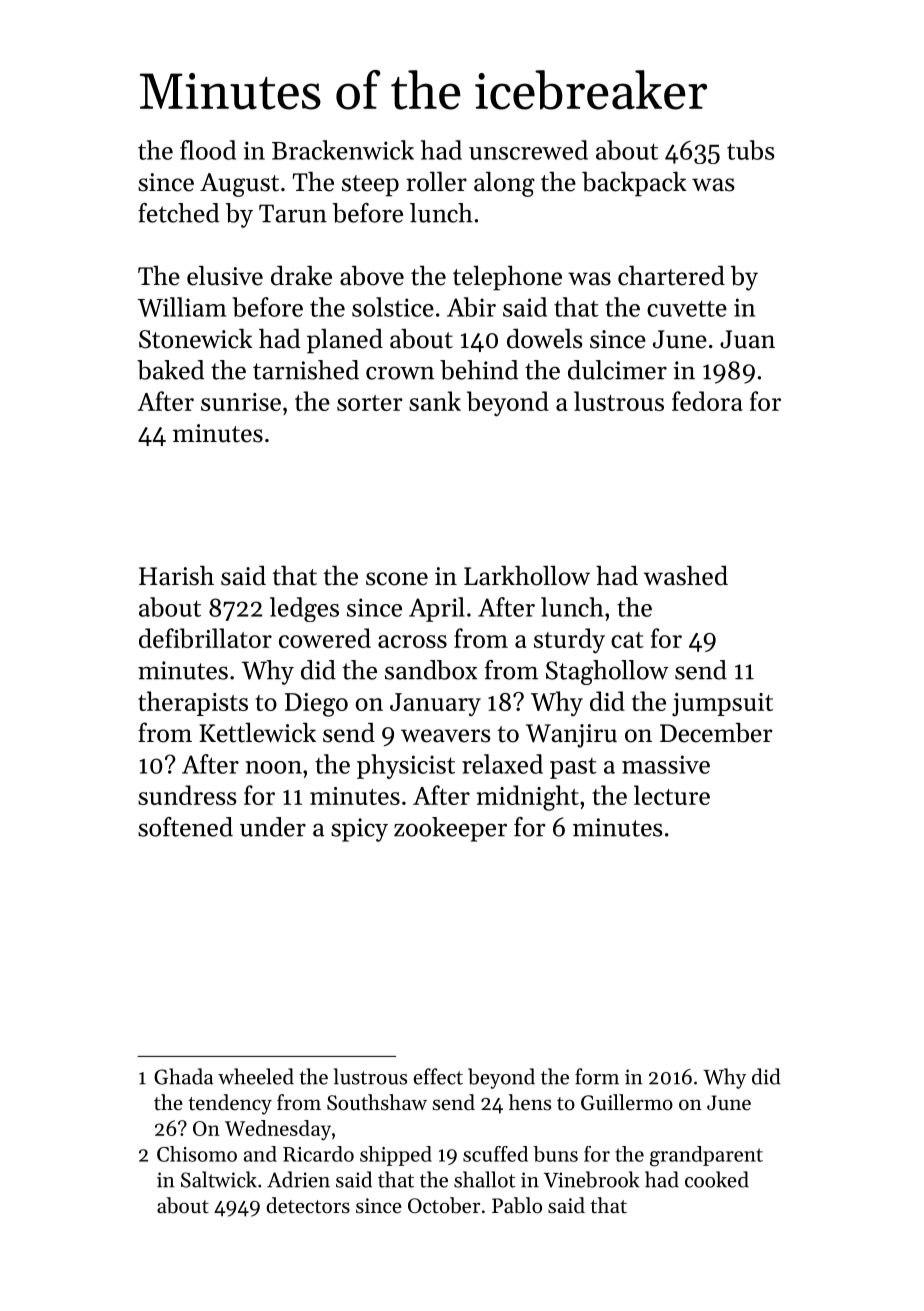 This screenshot has height=1311, width=924. Describe the element at coordinates (686, 575) in the screenshot. I see `washed` at that location.
